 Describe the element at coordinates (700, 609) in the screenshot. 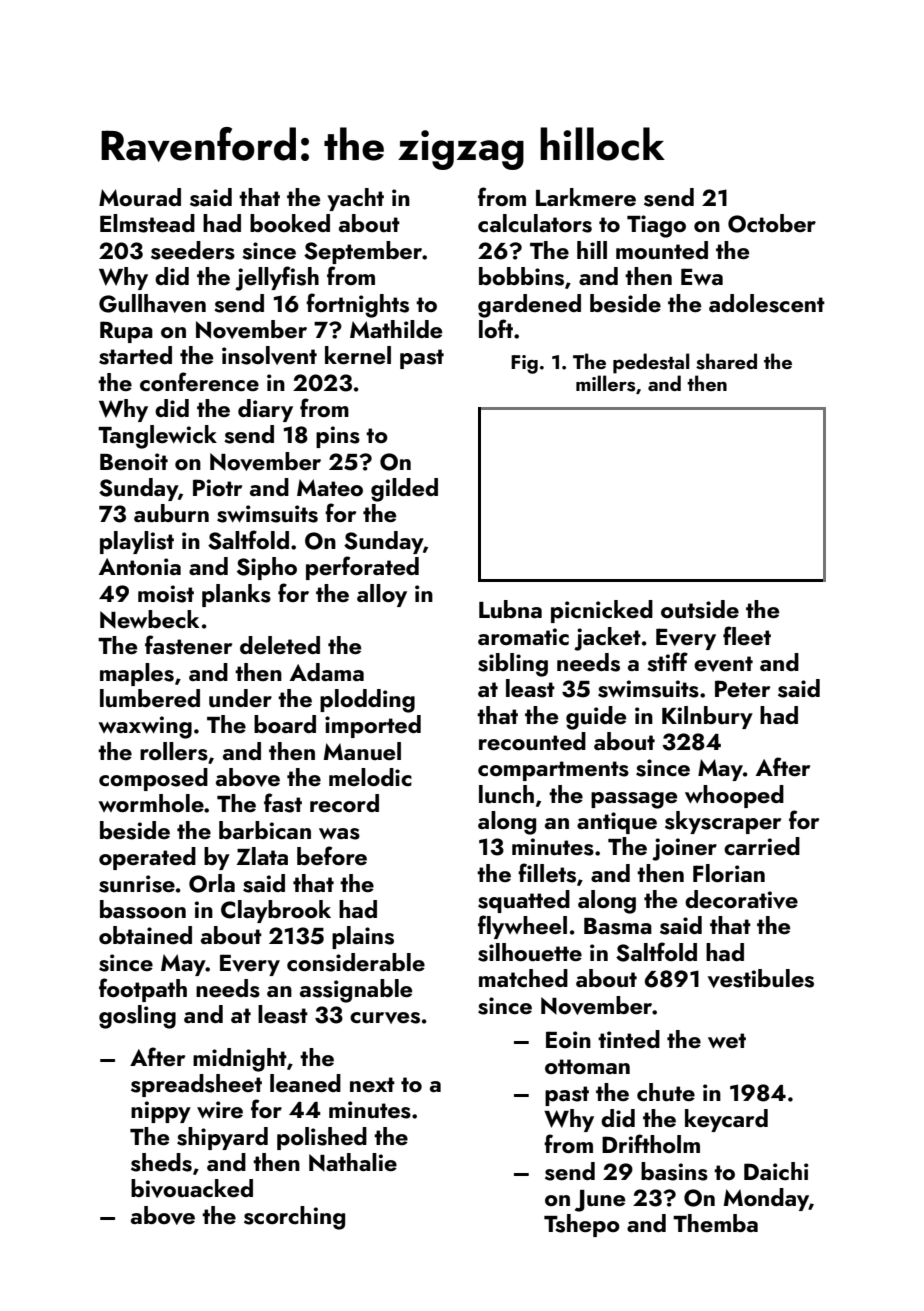

I see `outside` at that location.
